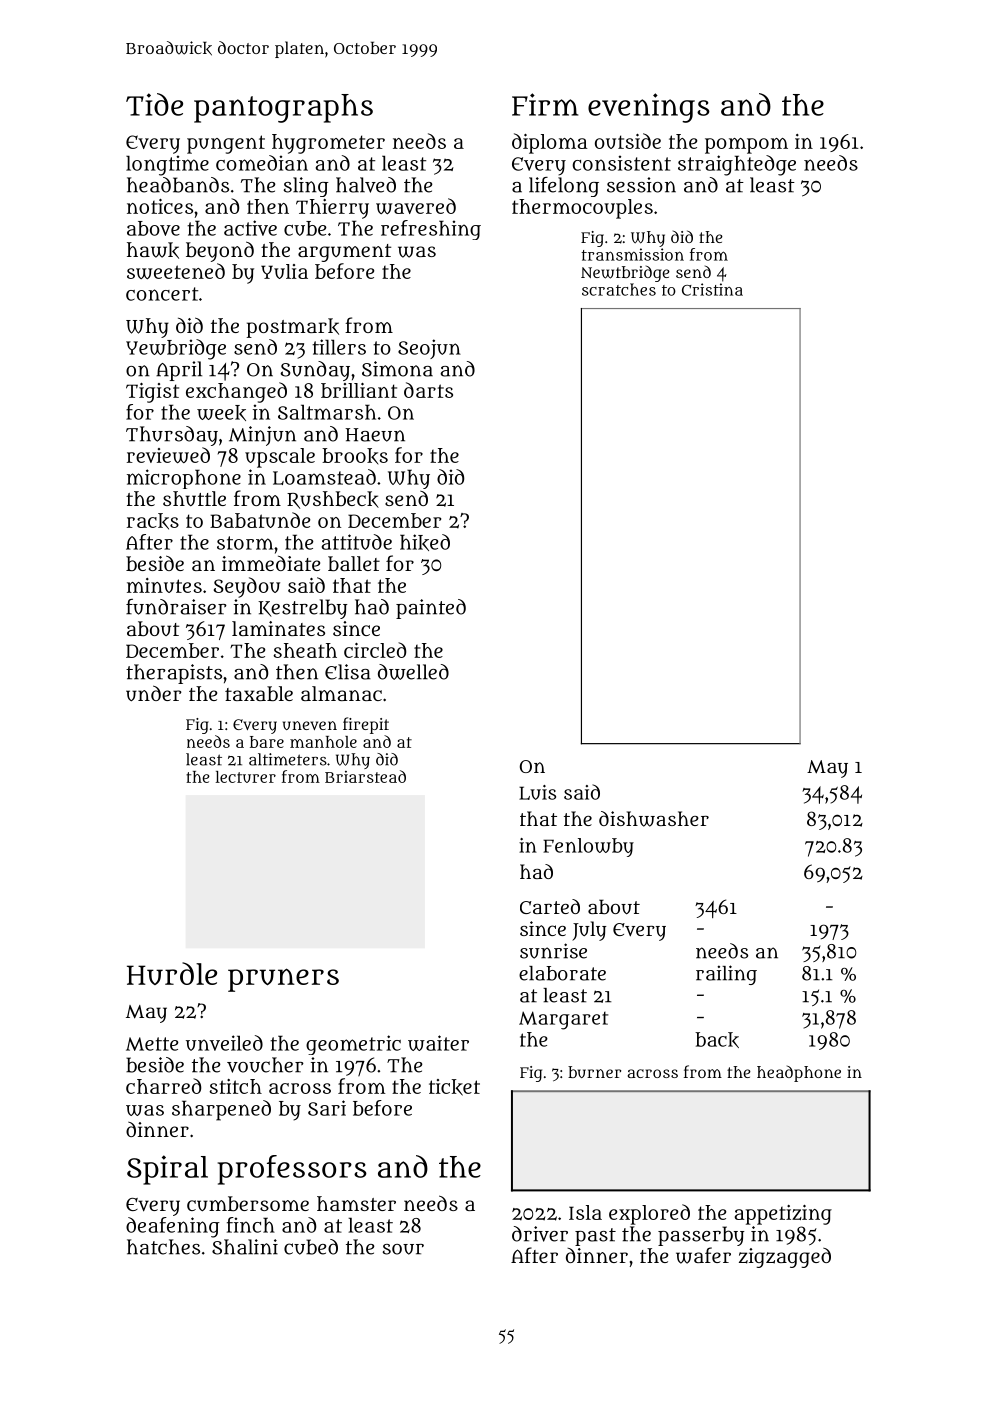  I want to click on pantographs, so click(283, 108).
